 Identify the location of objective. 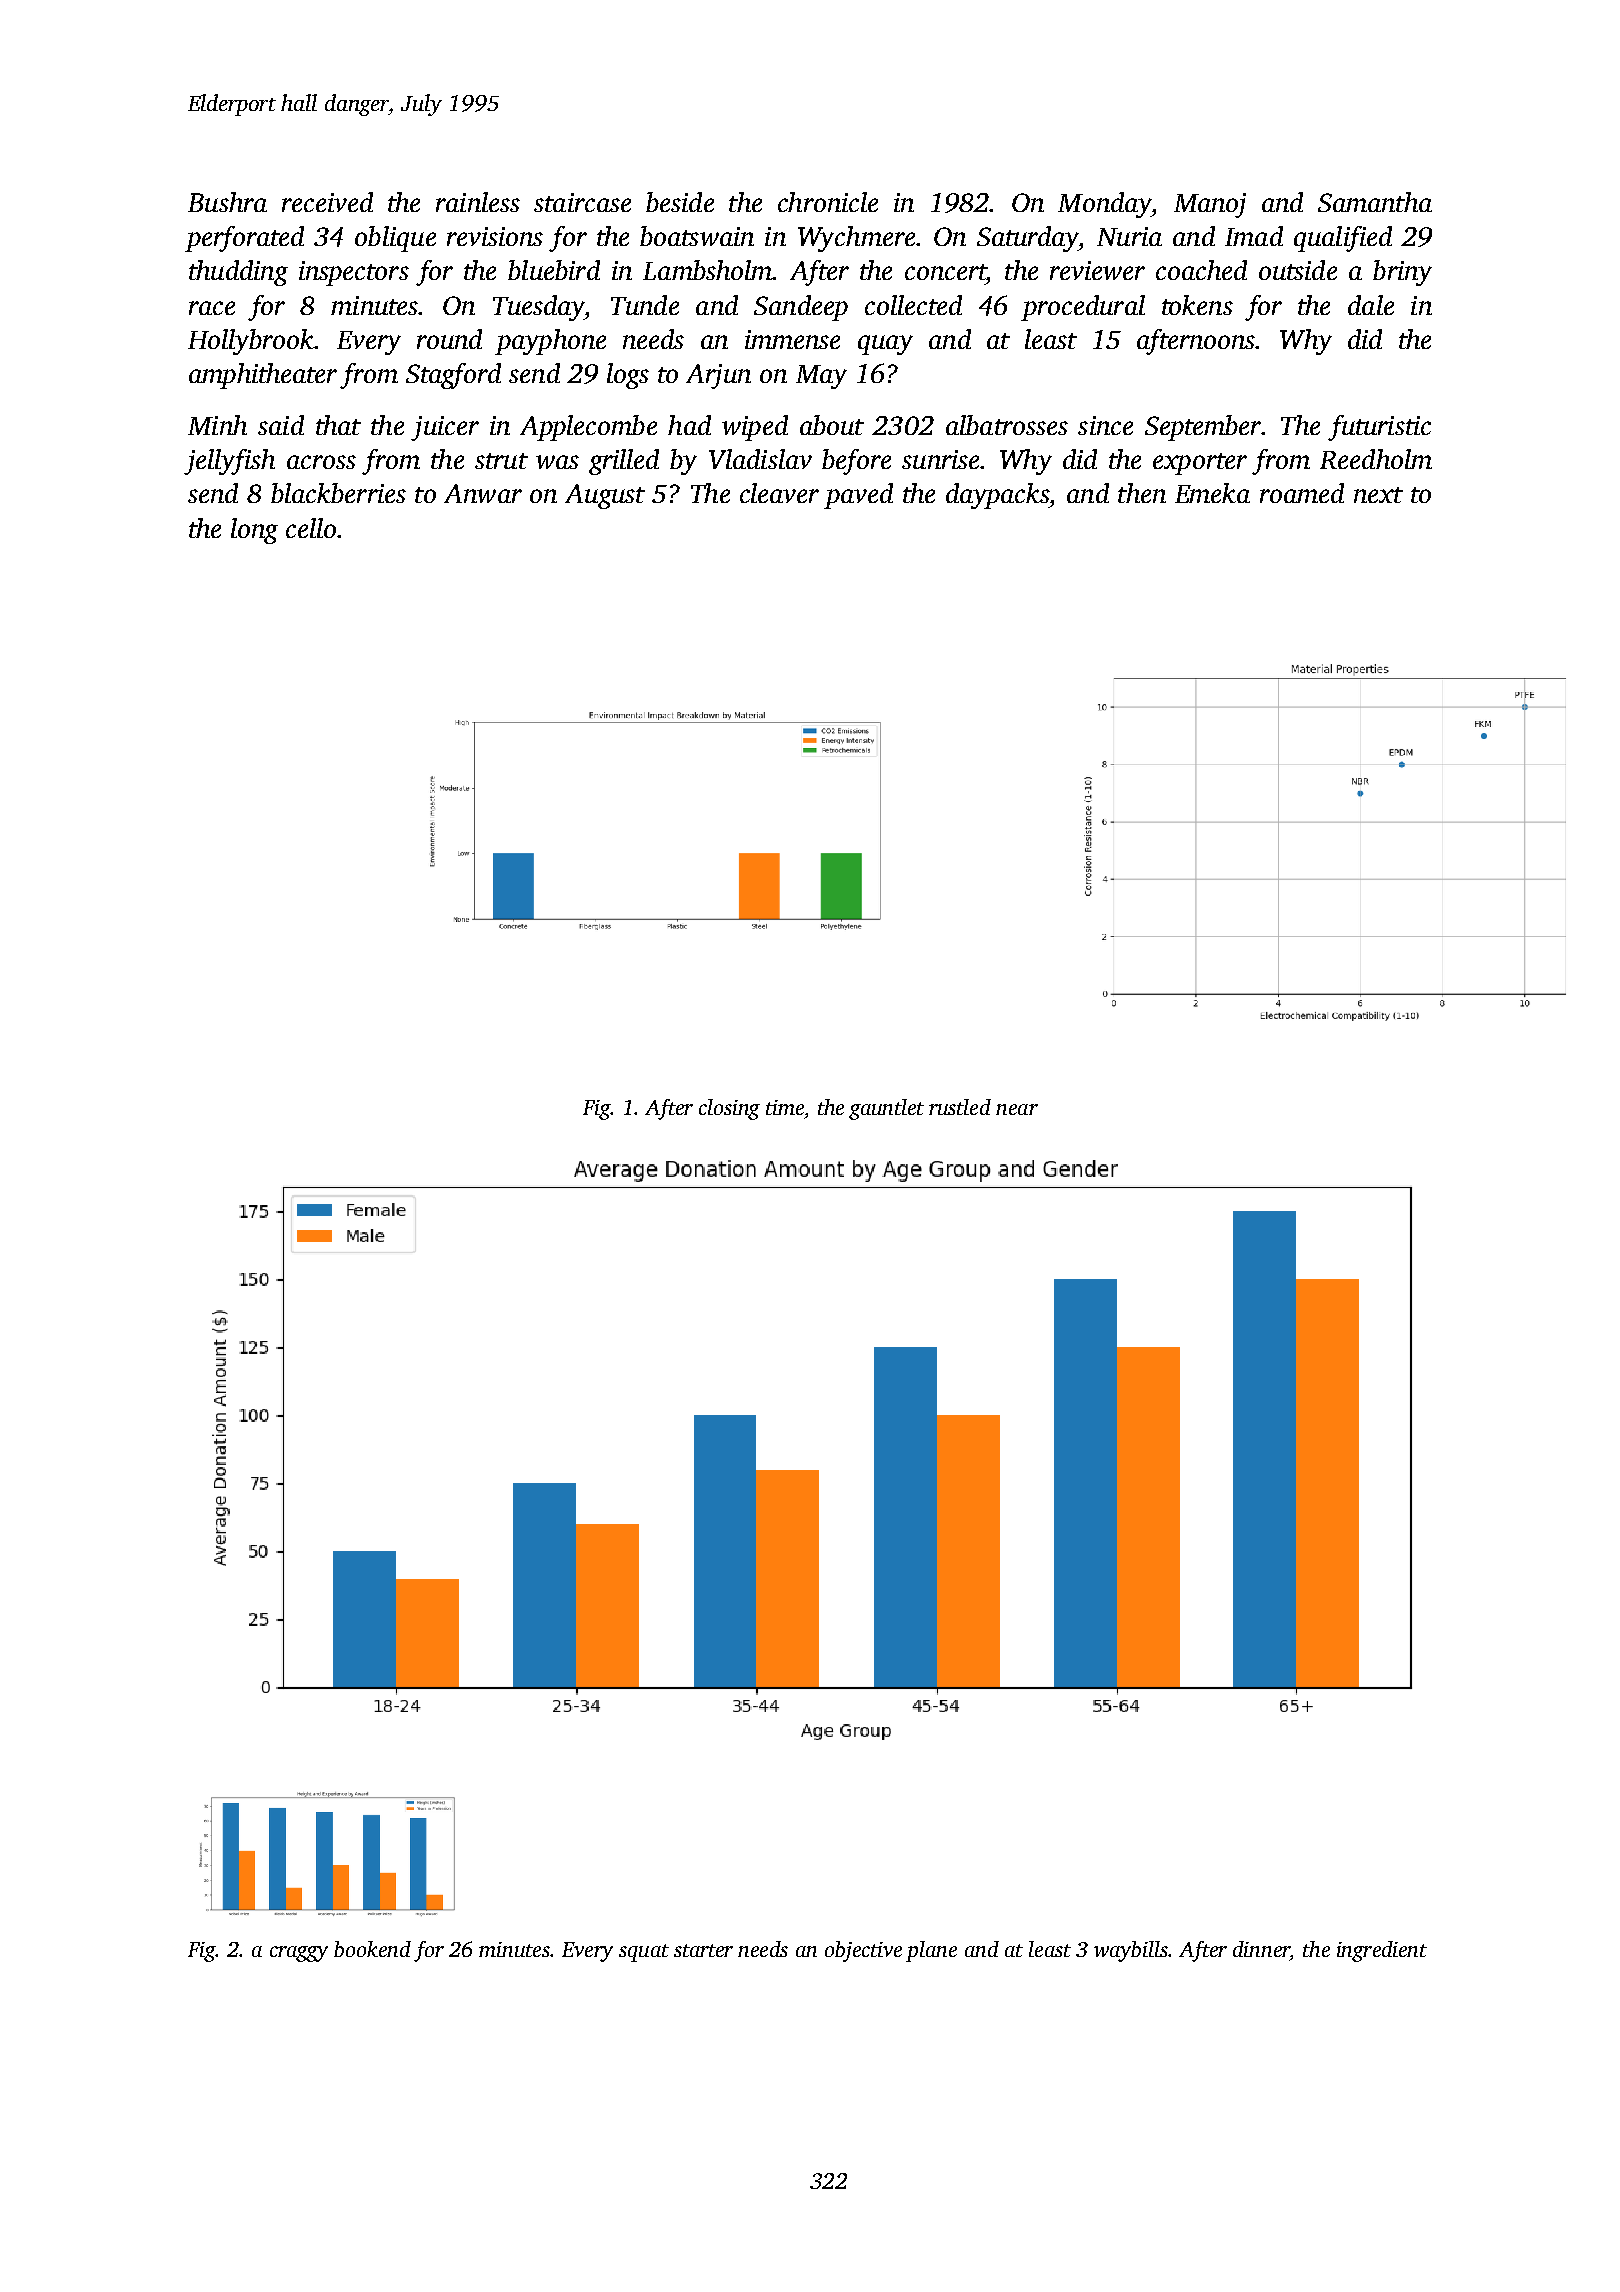
(863, 1951).
